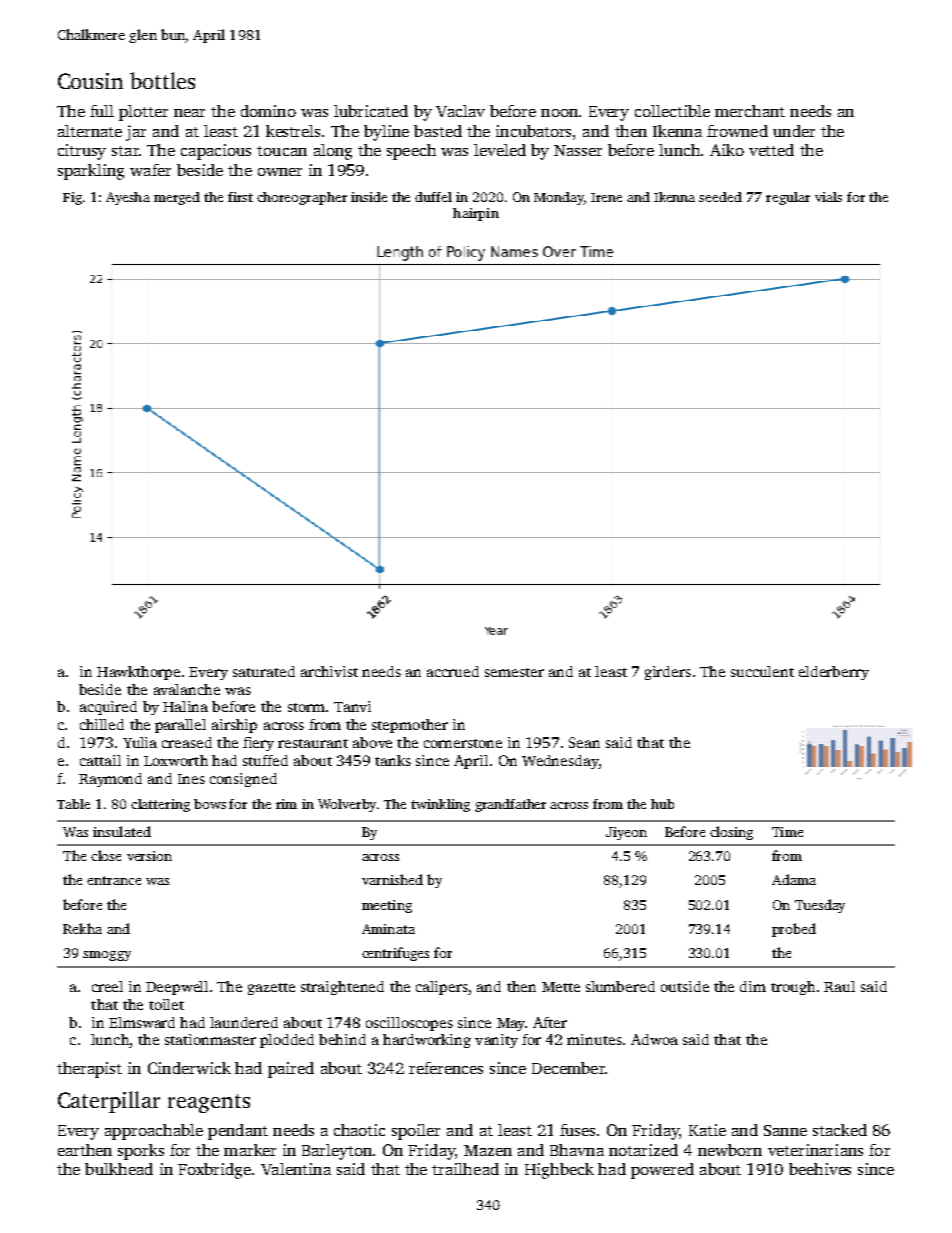  I want to click on vials, so click(828, 197).
